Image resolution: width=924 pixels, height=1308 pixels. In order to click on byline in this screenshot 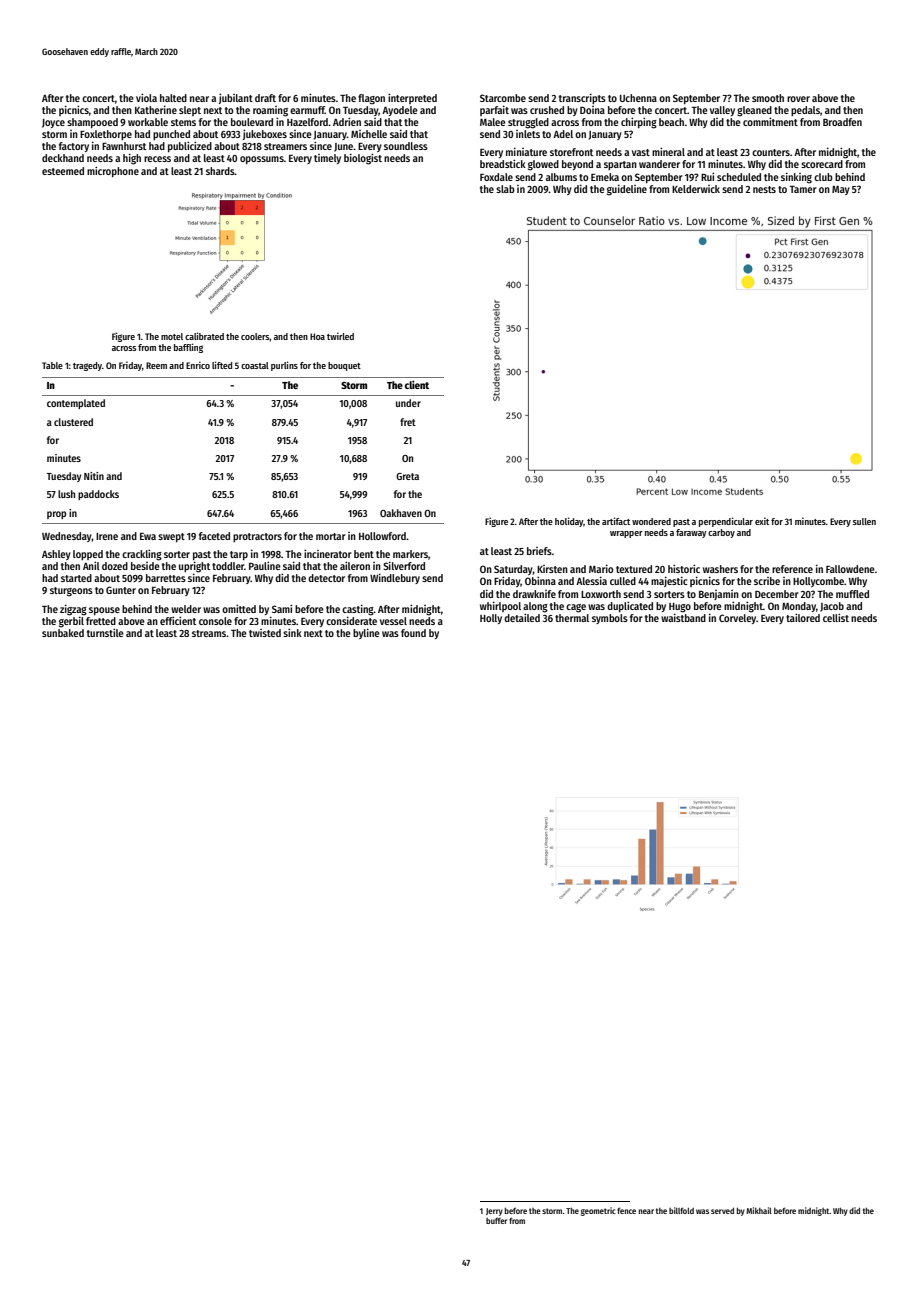, I will do `click(366, 633)`.
